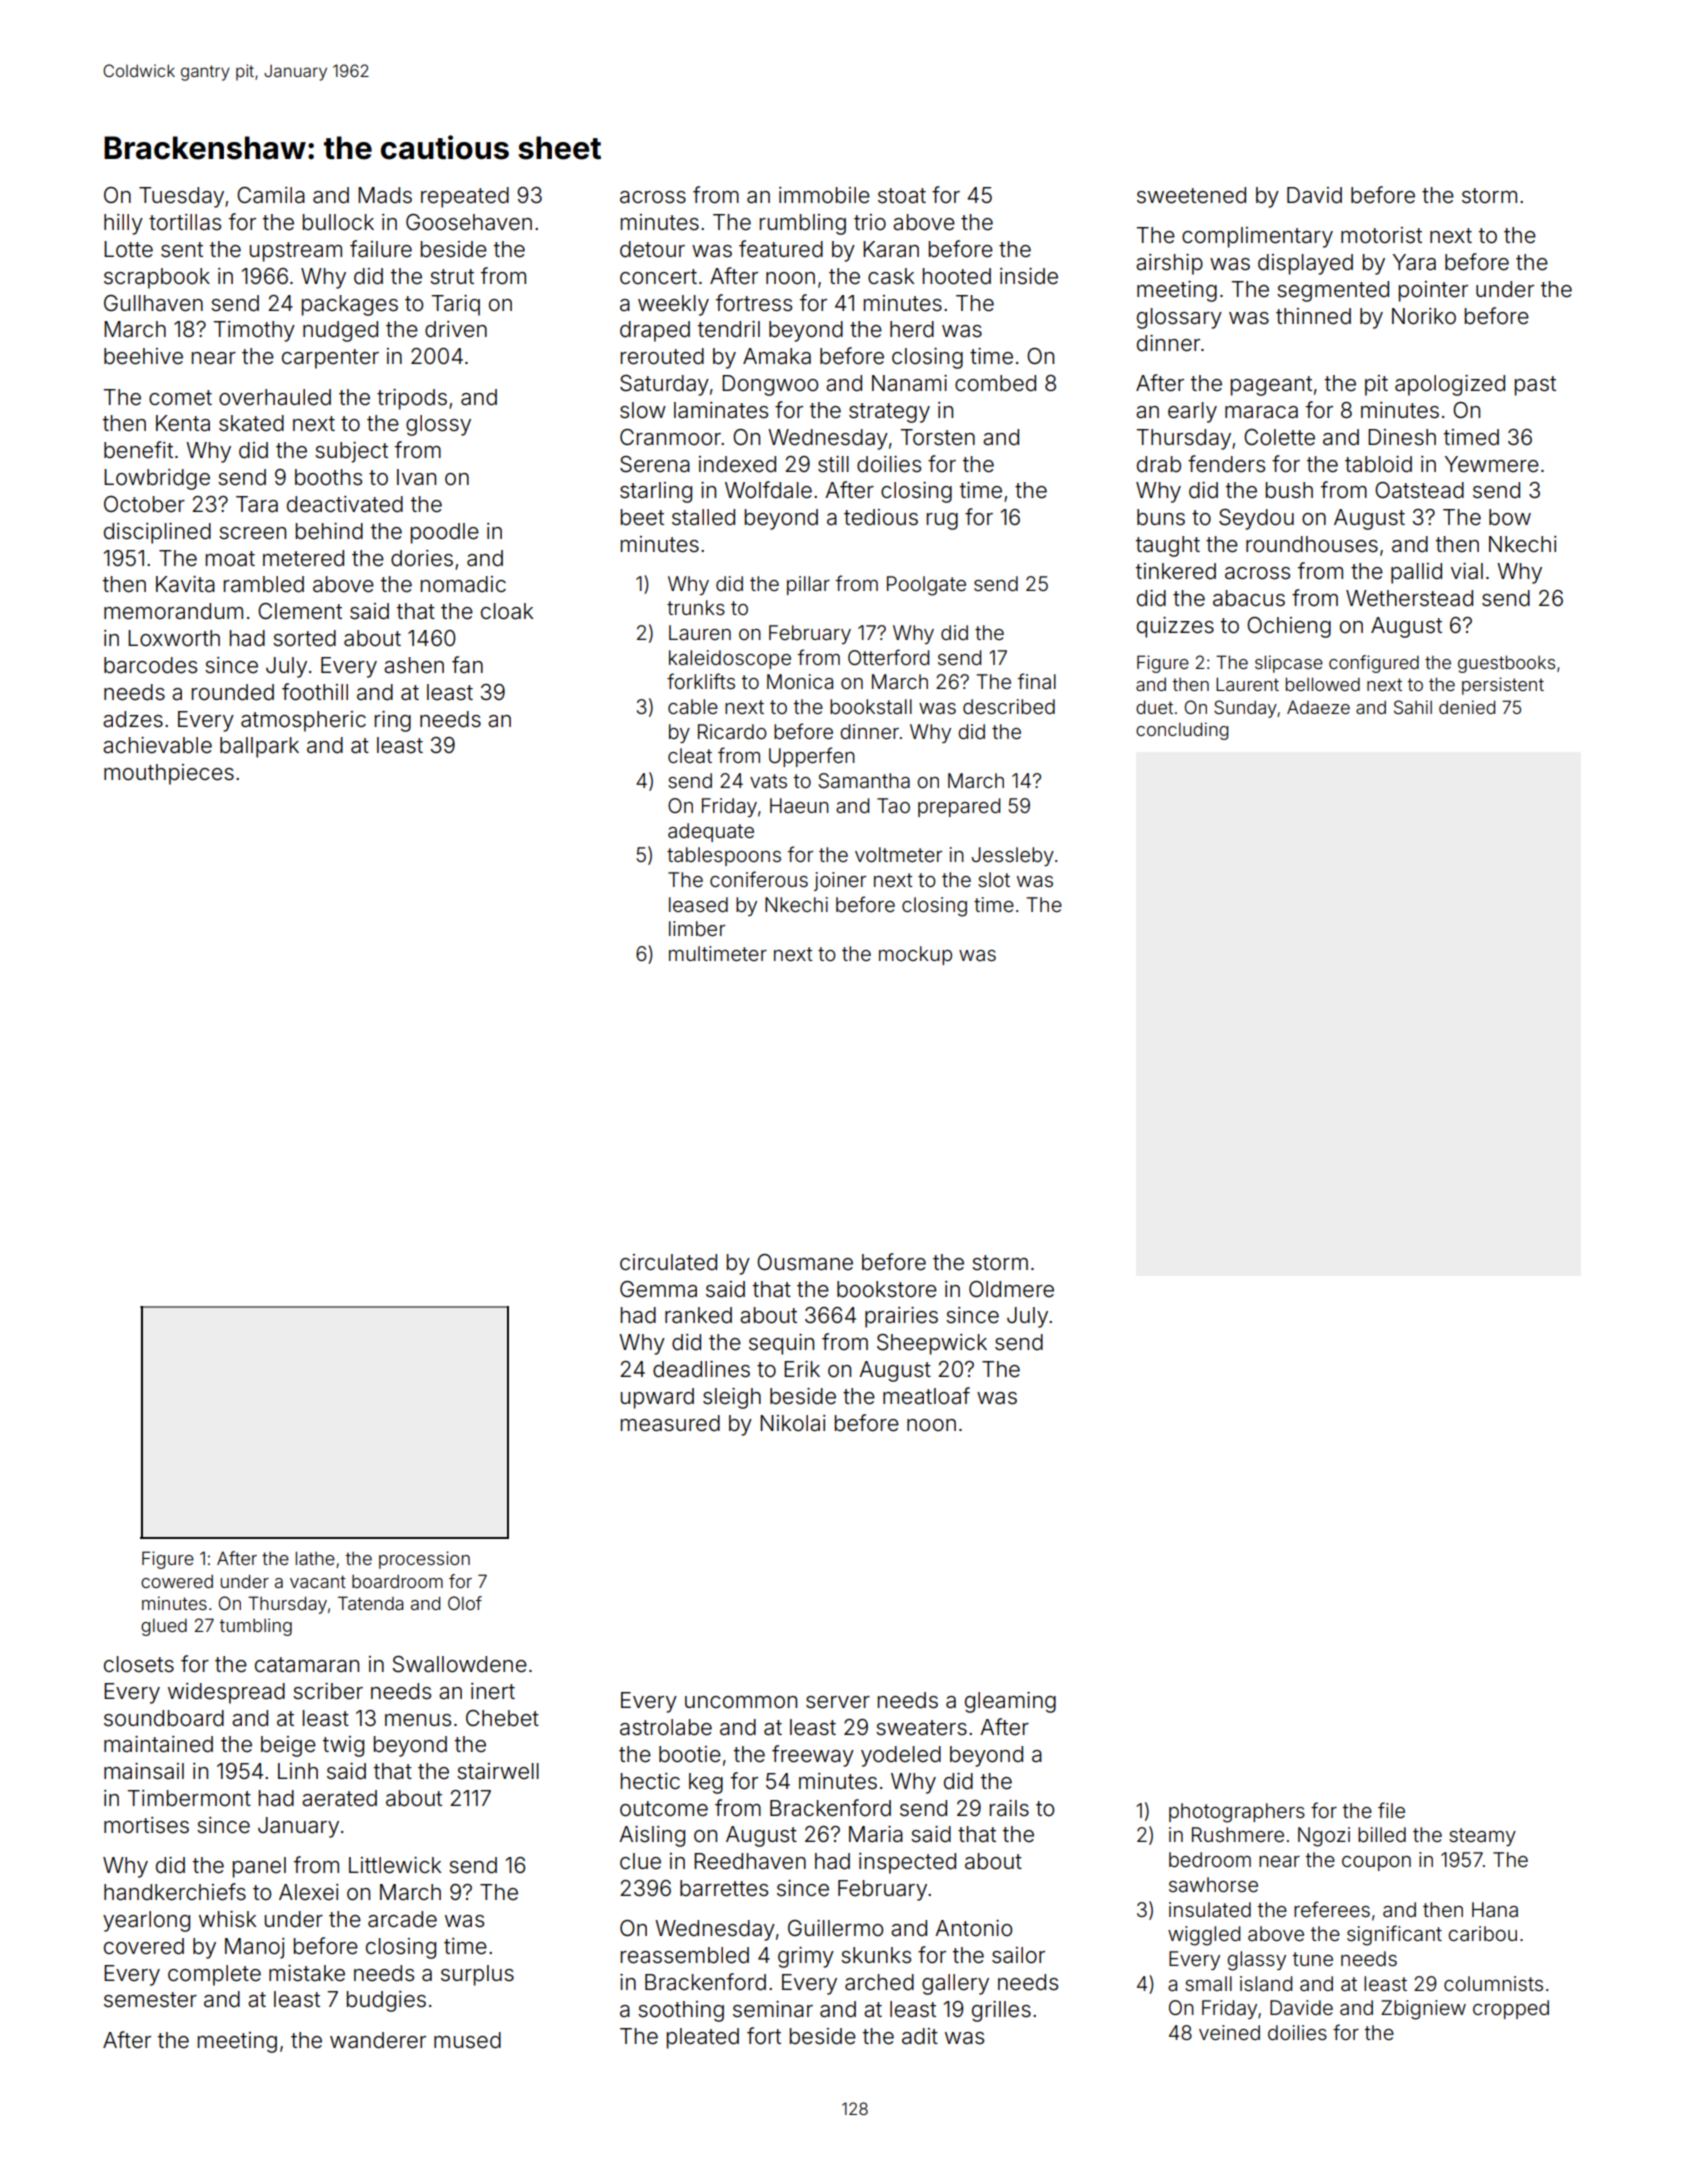  Describe the element at coordinates (150, 2000) in the image. I see `semester` at that location.
